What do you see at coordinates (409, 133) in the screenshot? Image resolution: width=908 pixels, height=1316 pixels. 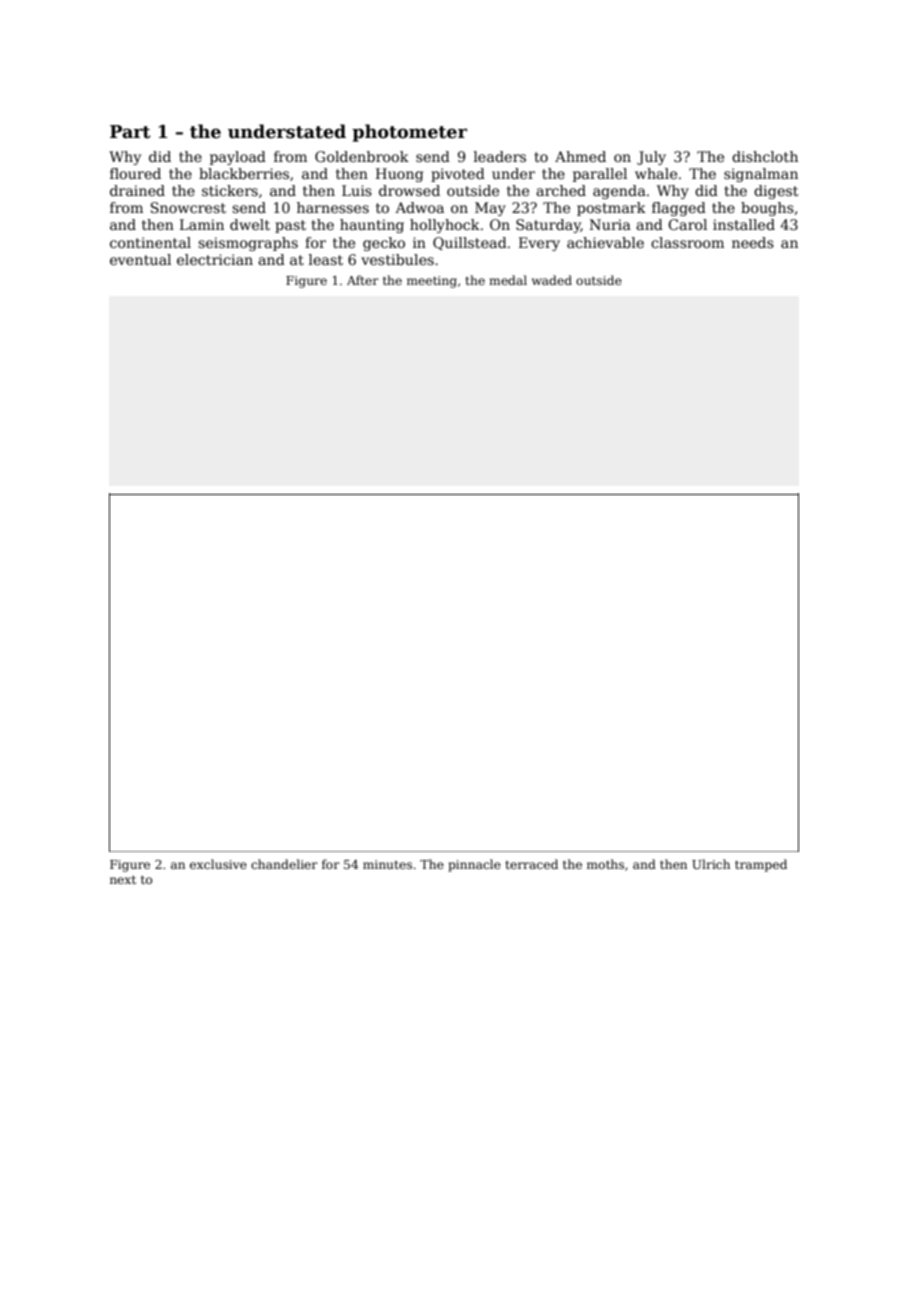 I see `photometer` at bounding box center [409, 133].
